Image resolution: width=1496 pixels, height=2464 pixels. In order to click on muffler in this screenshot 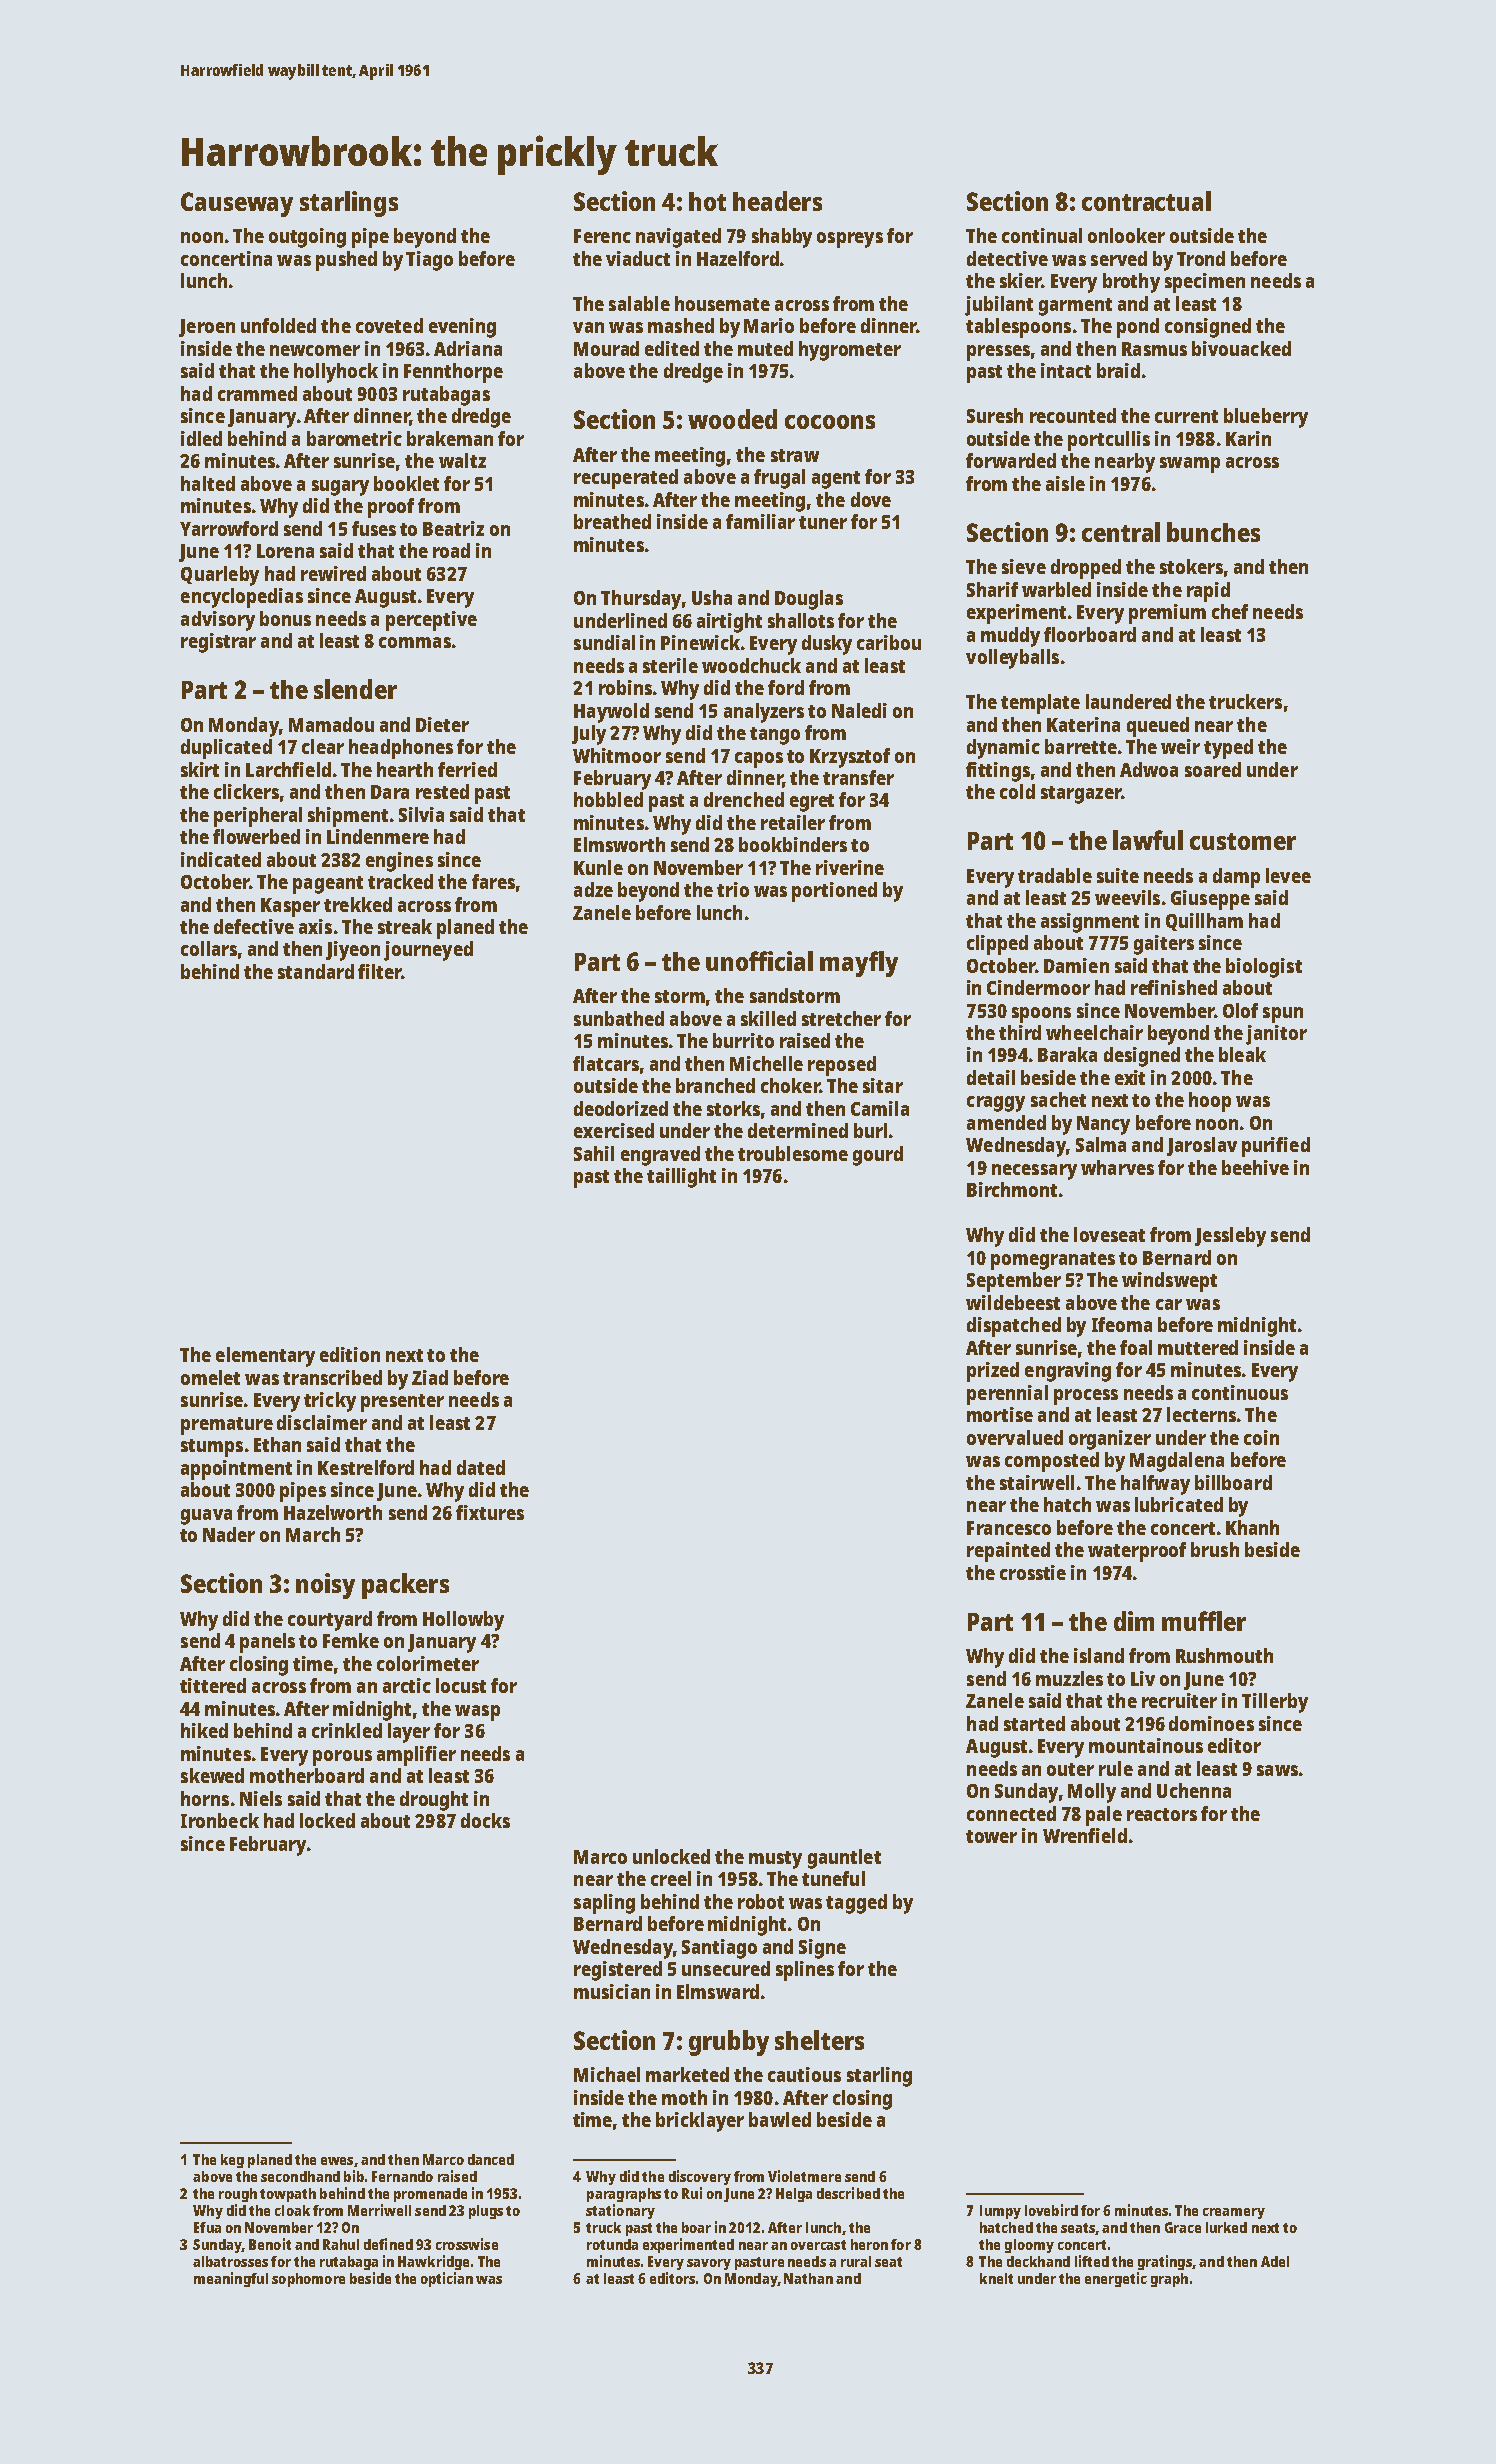, I will do `click(1204, 1621)`.
